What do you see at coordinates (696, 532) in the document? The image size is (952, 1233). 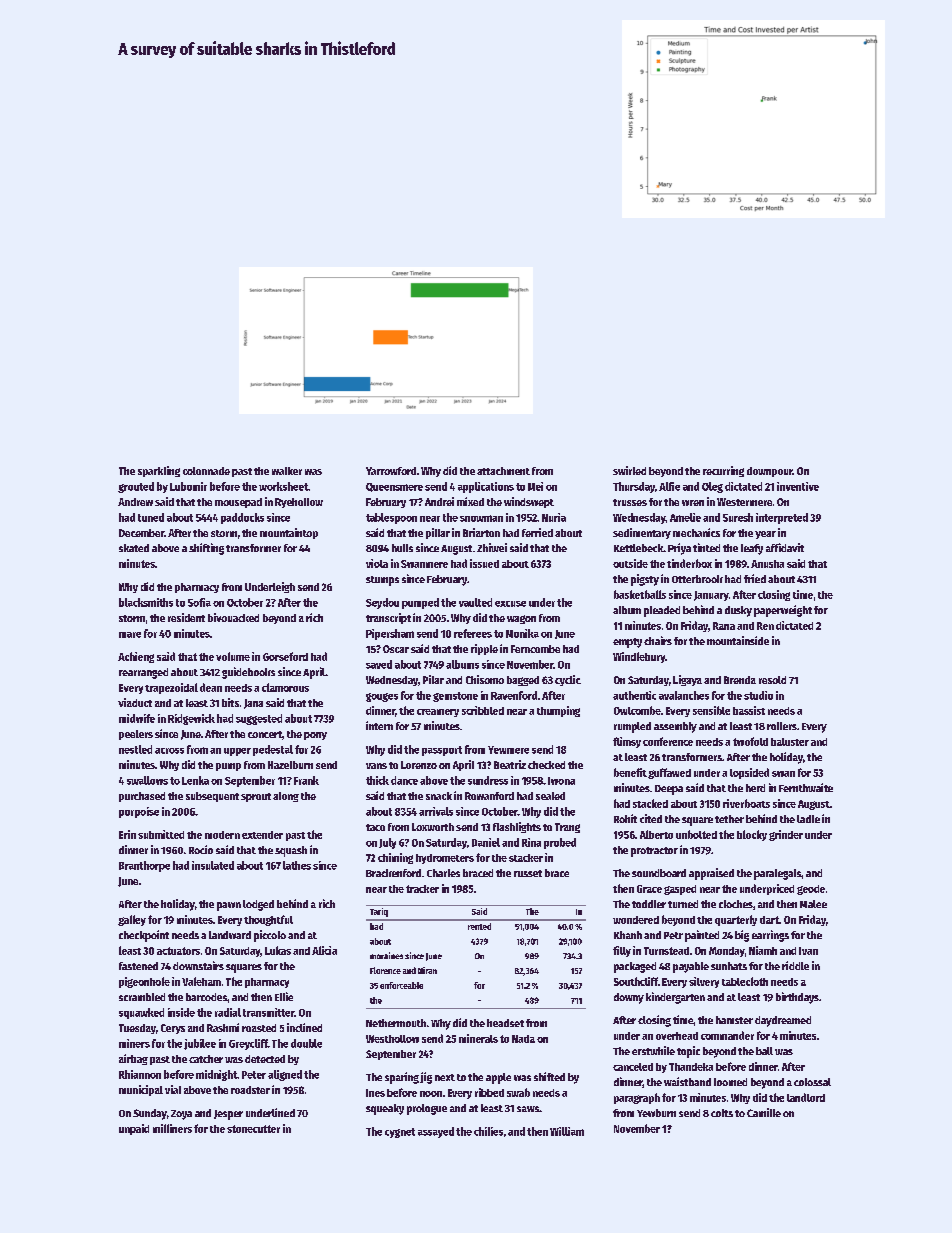 I see `mechanics` at bounding box center [696, 532].
